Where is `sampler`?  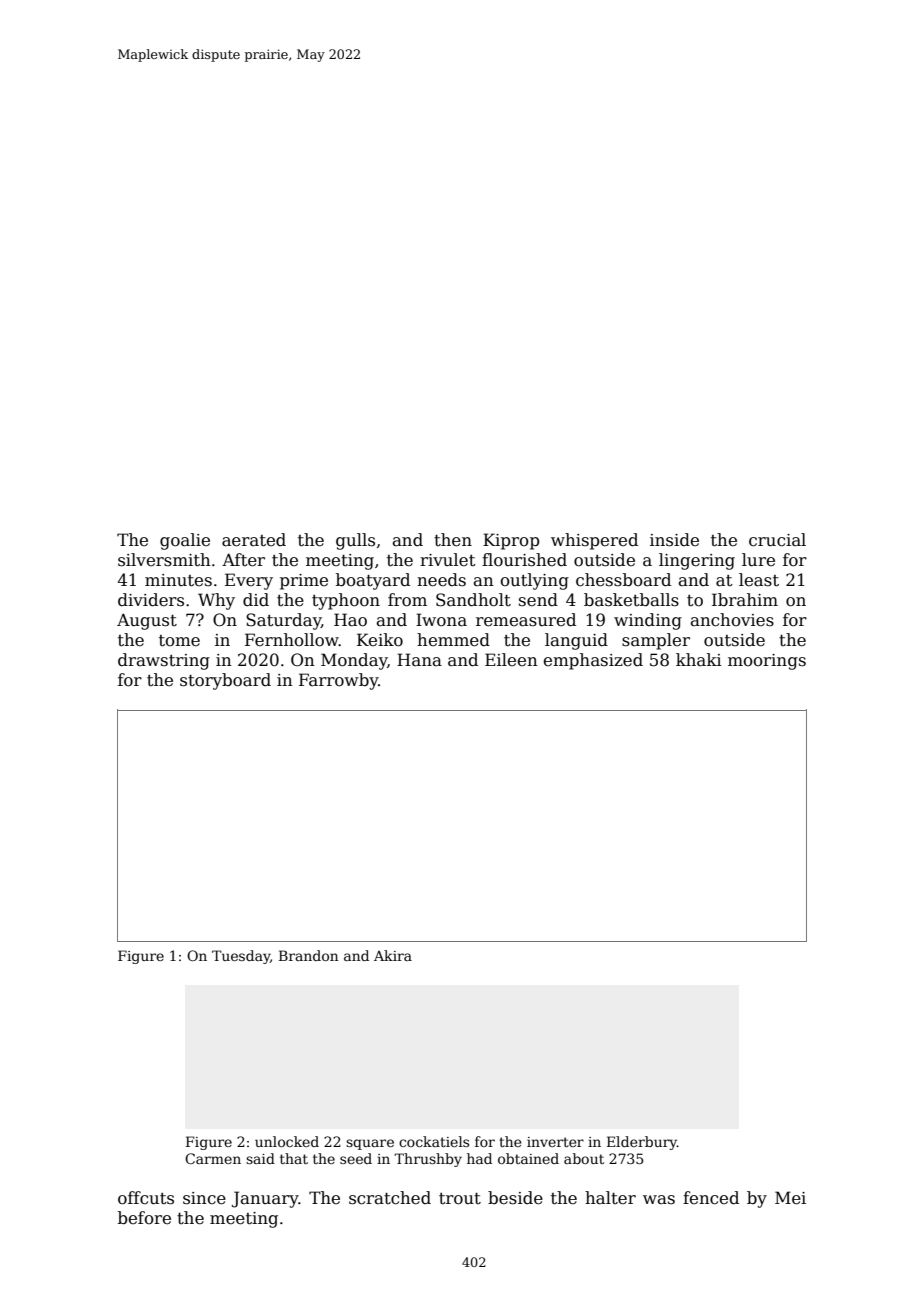
sampler is located at coordinates (656, 641).
